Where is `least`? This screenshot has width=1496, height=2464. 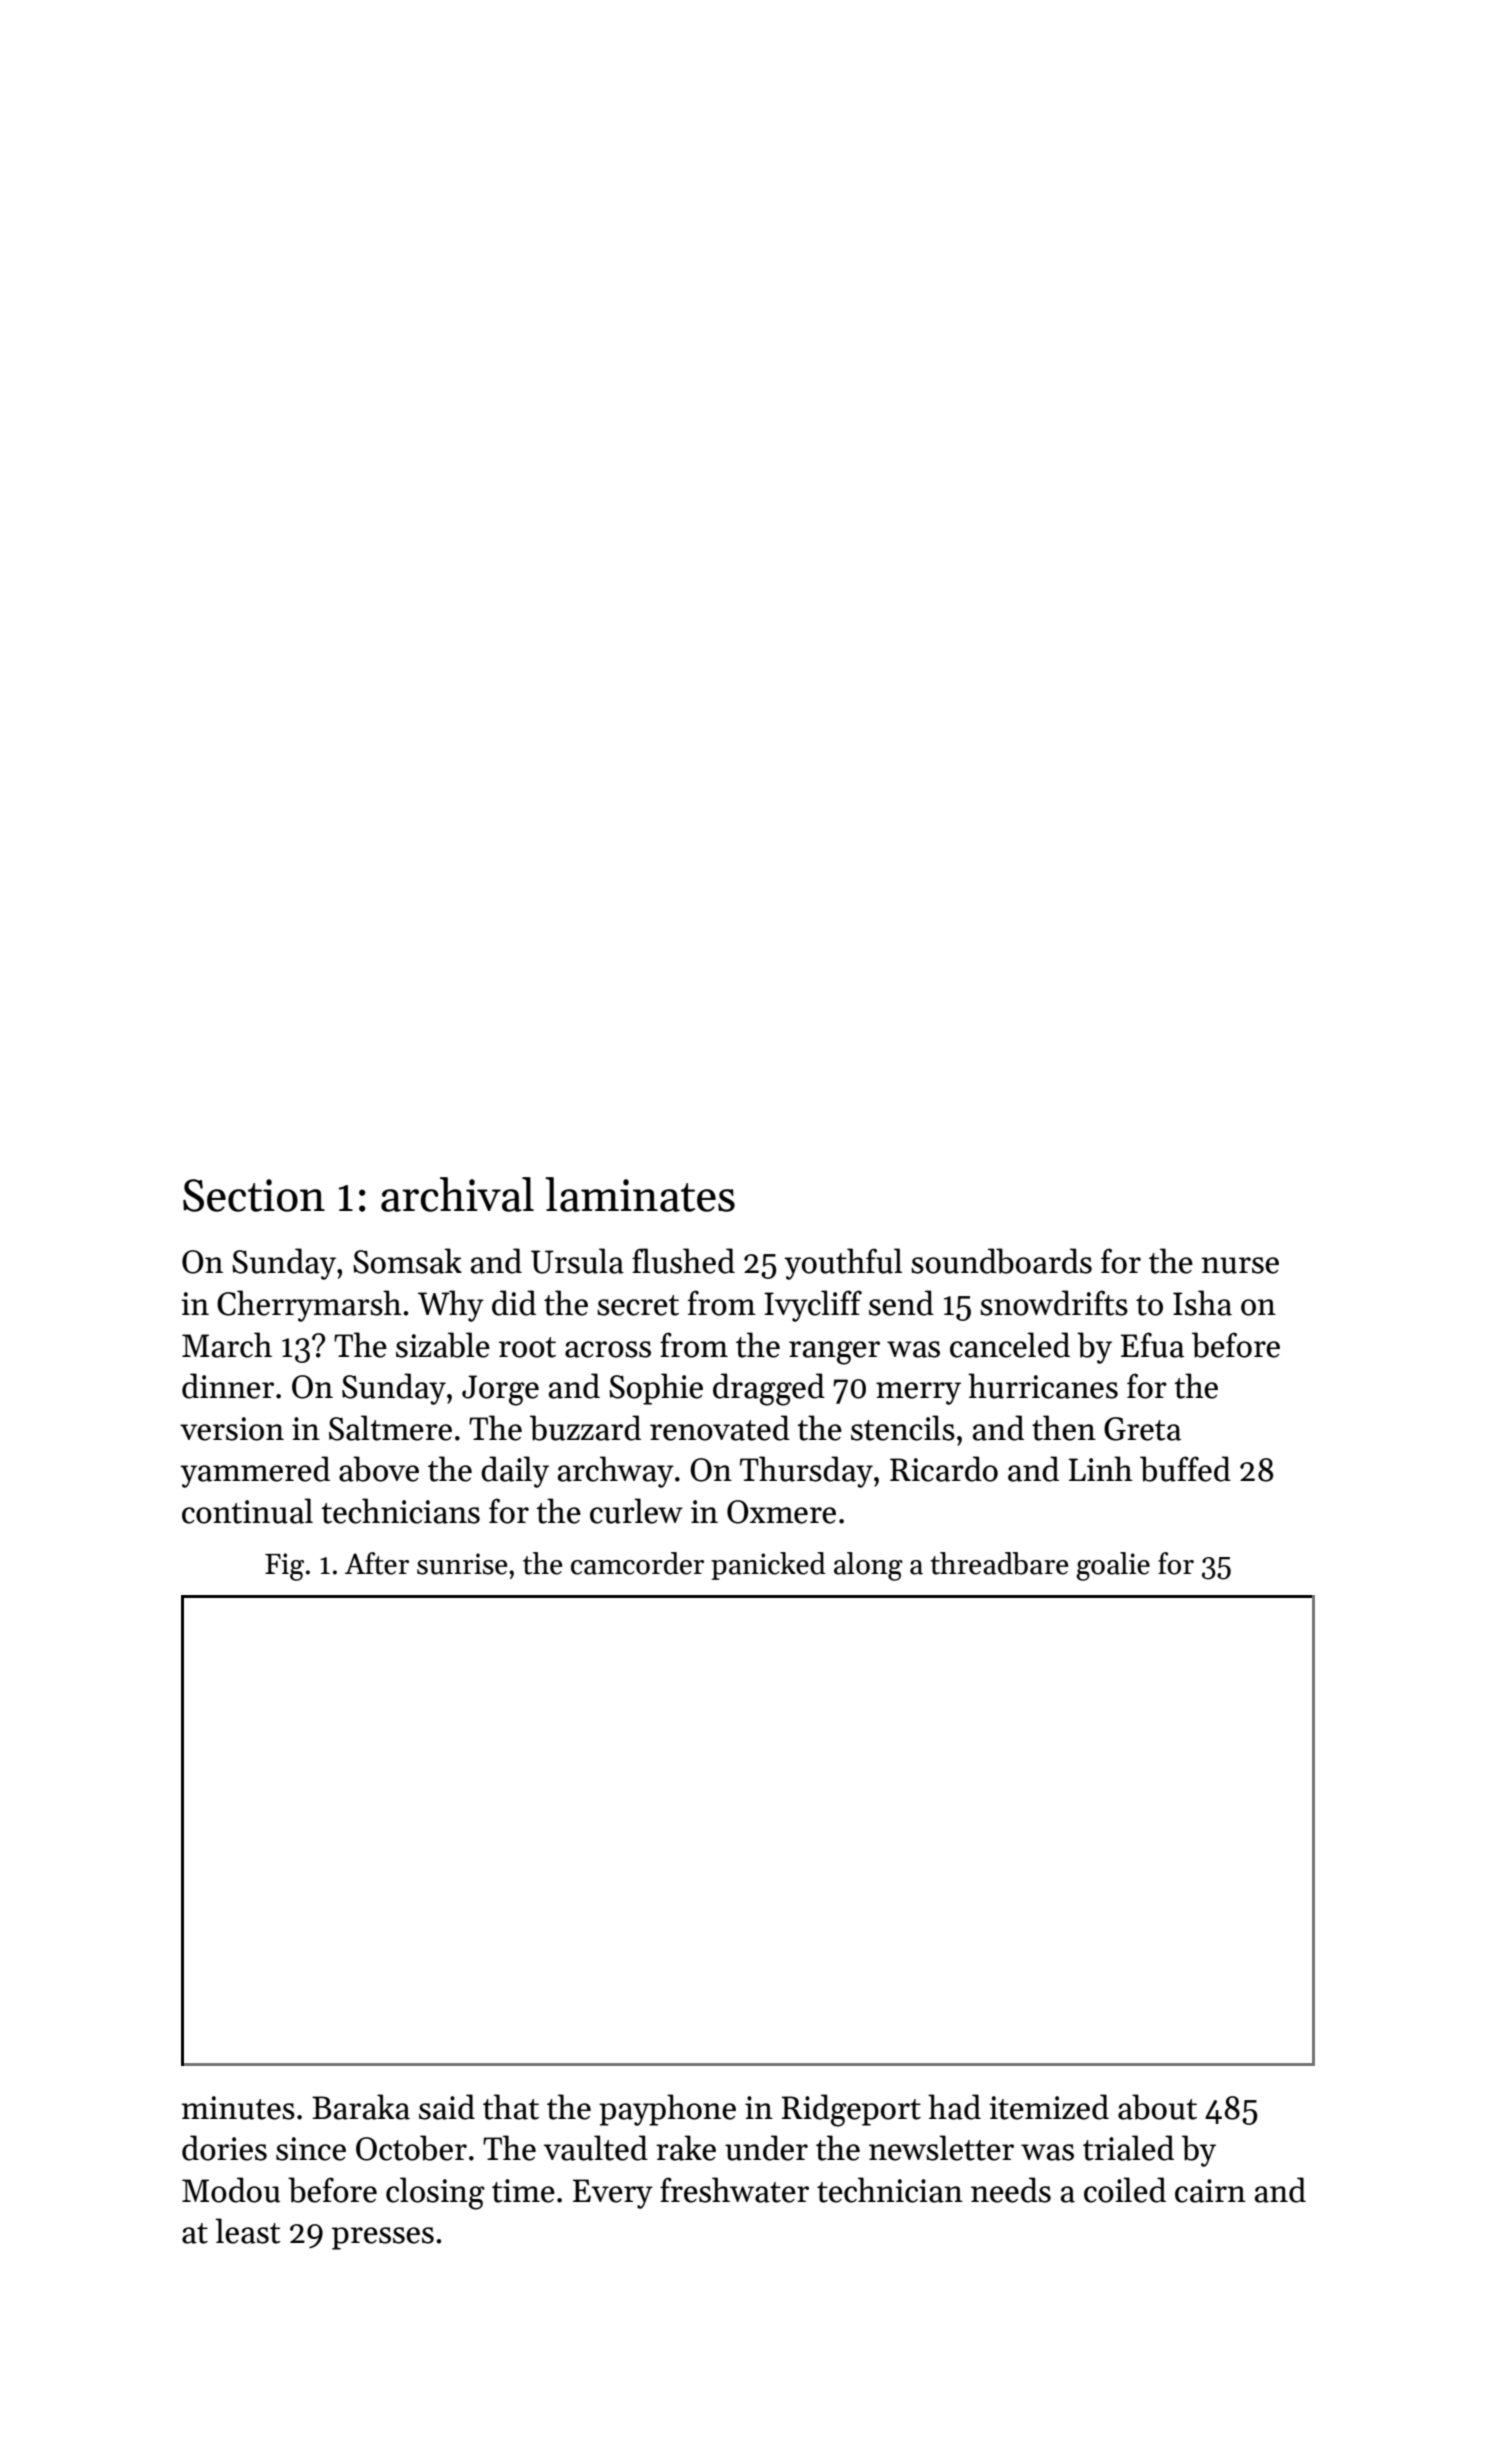
least is located at coordinates (248, 2231).
